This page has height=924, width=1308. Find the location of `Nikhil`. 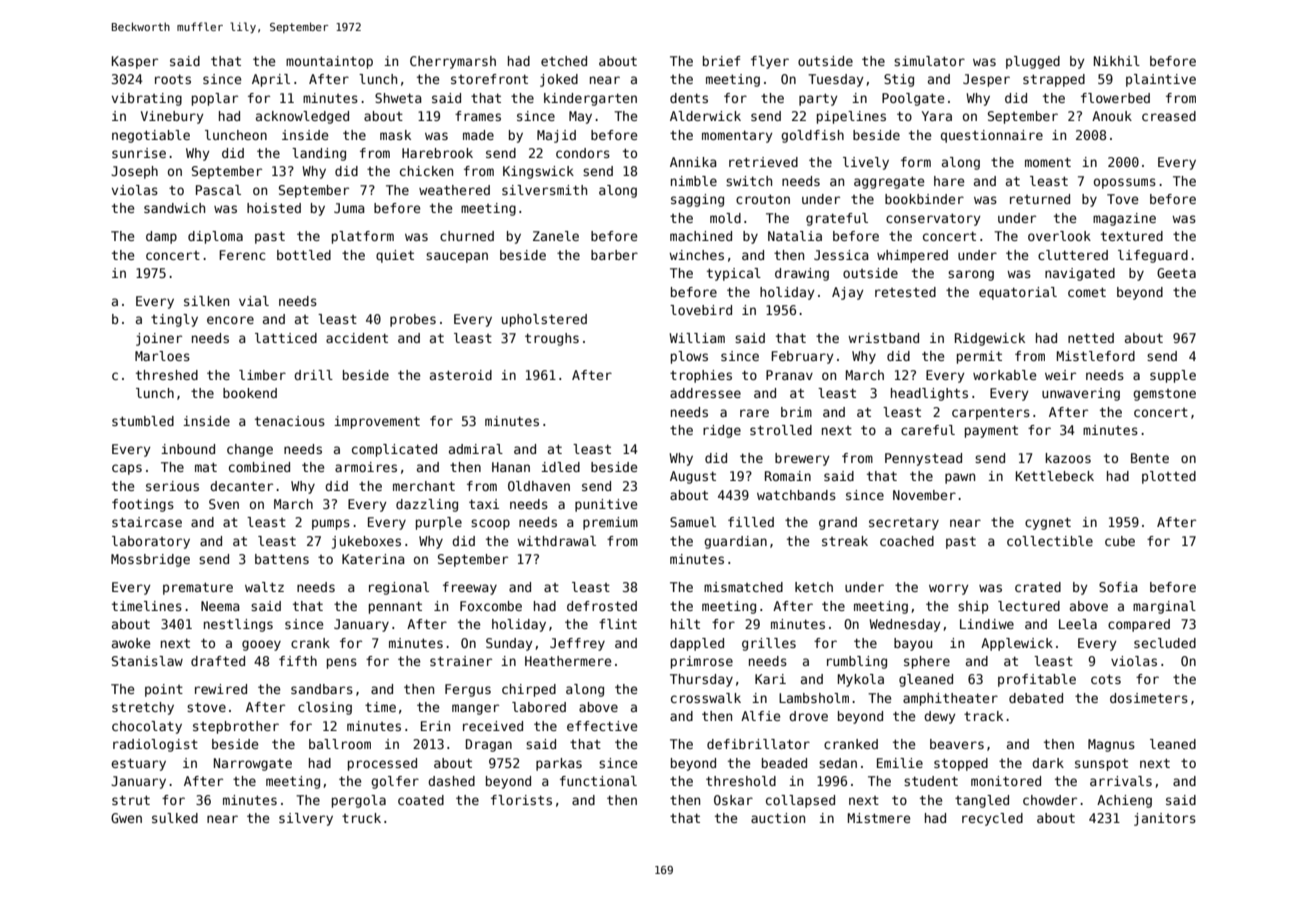

Nikhil is located at coordinates (1117, 61).
